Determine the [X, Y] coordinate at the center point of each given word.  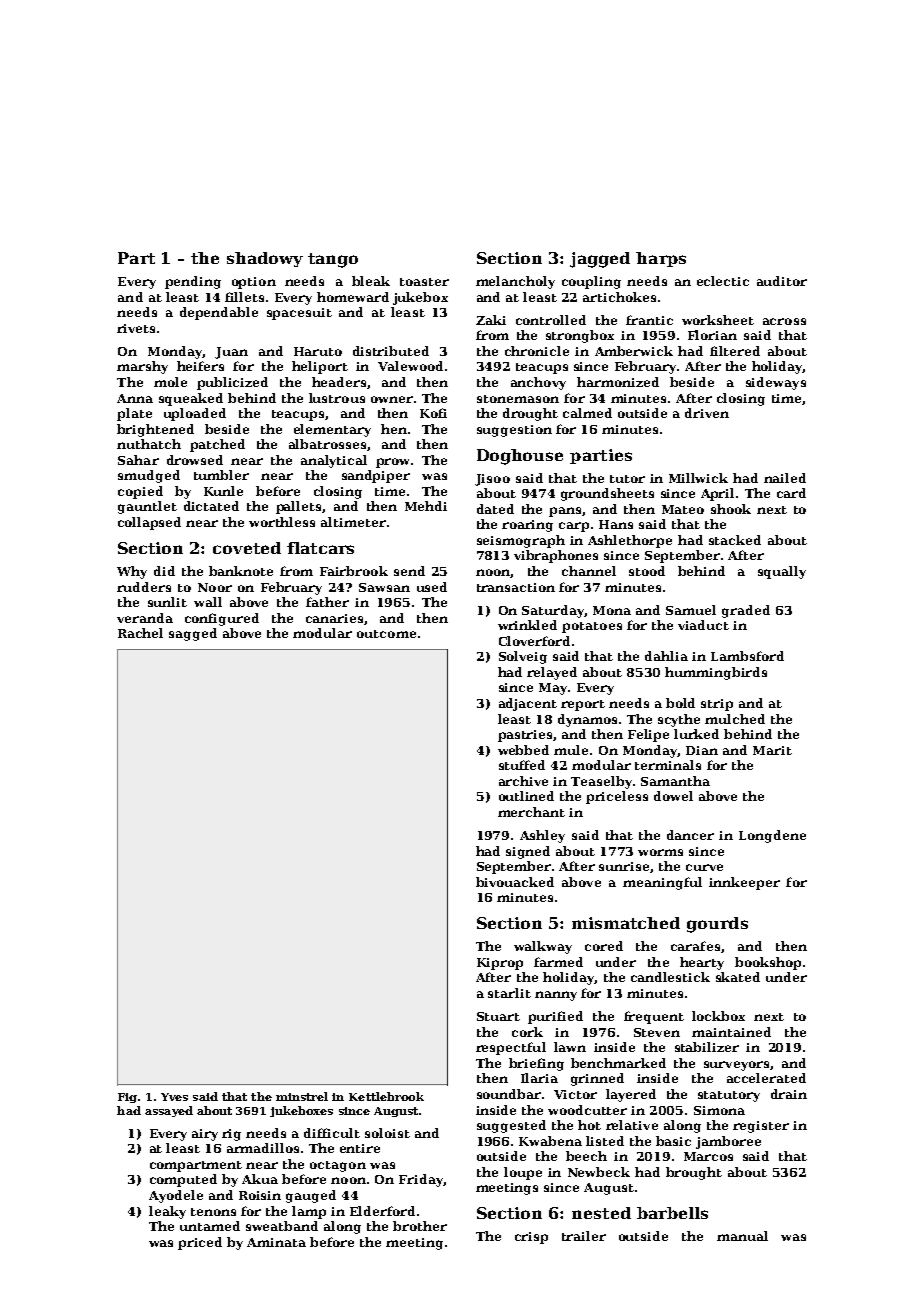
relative [632, 1125]
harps [661, 259]
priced [200, 1243]
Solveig [523, 657]
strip [717, 705]
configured [222, 619]
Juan [231, 353]
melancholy [515, 282]
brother [420, 1226]
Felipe [648, 735]
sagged [193, 634]
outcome [386, 634]
